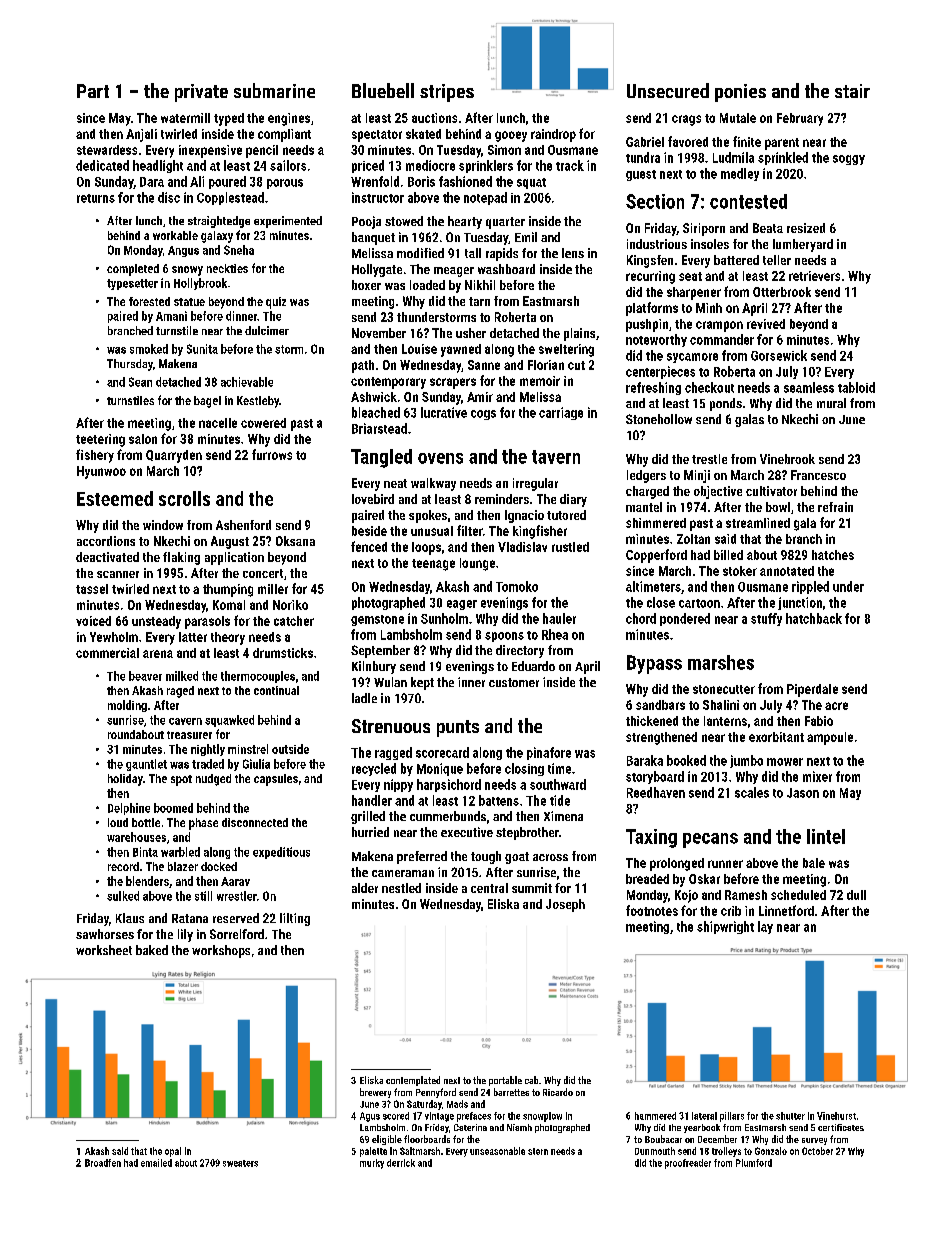 The height and width of the image is (1233, 952). What do you see at coordinates (267, 330) in the image?
I see `dulcimer` at bounding box center [267, 330].
